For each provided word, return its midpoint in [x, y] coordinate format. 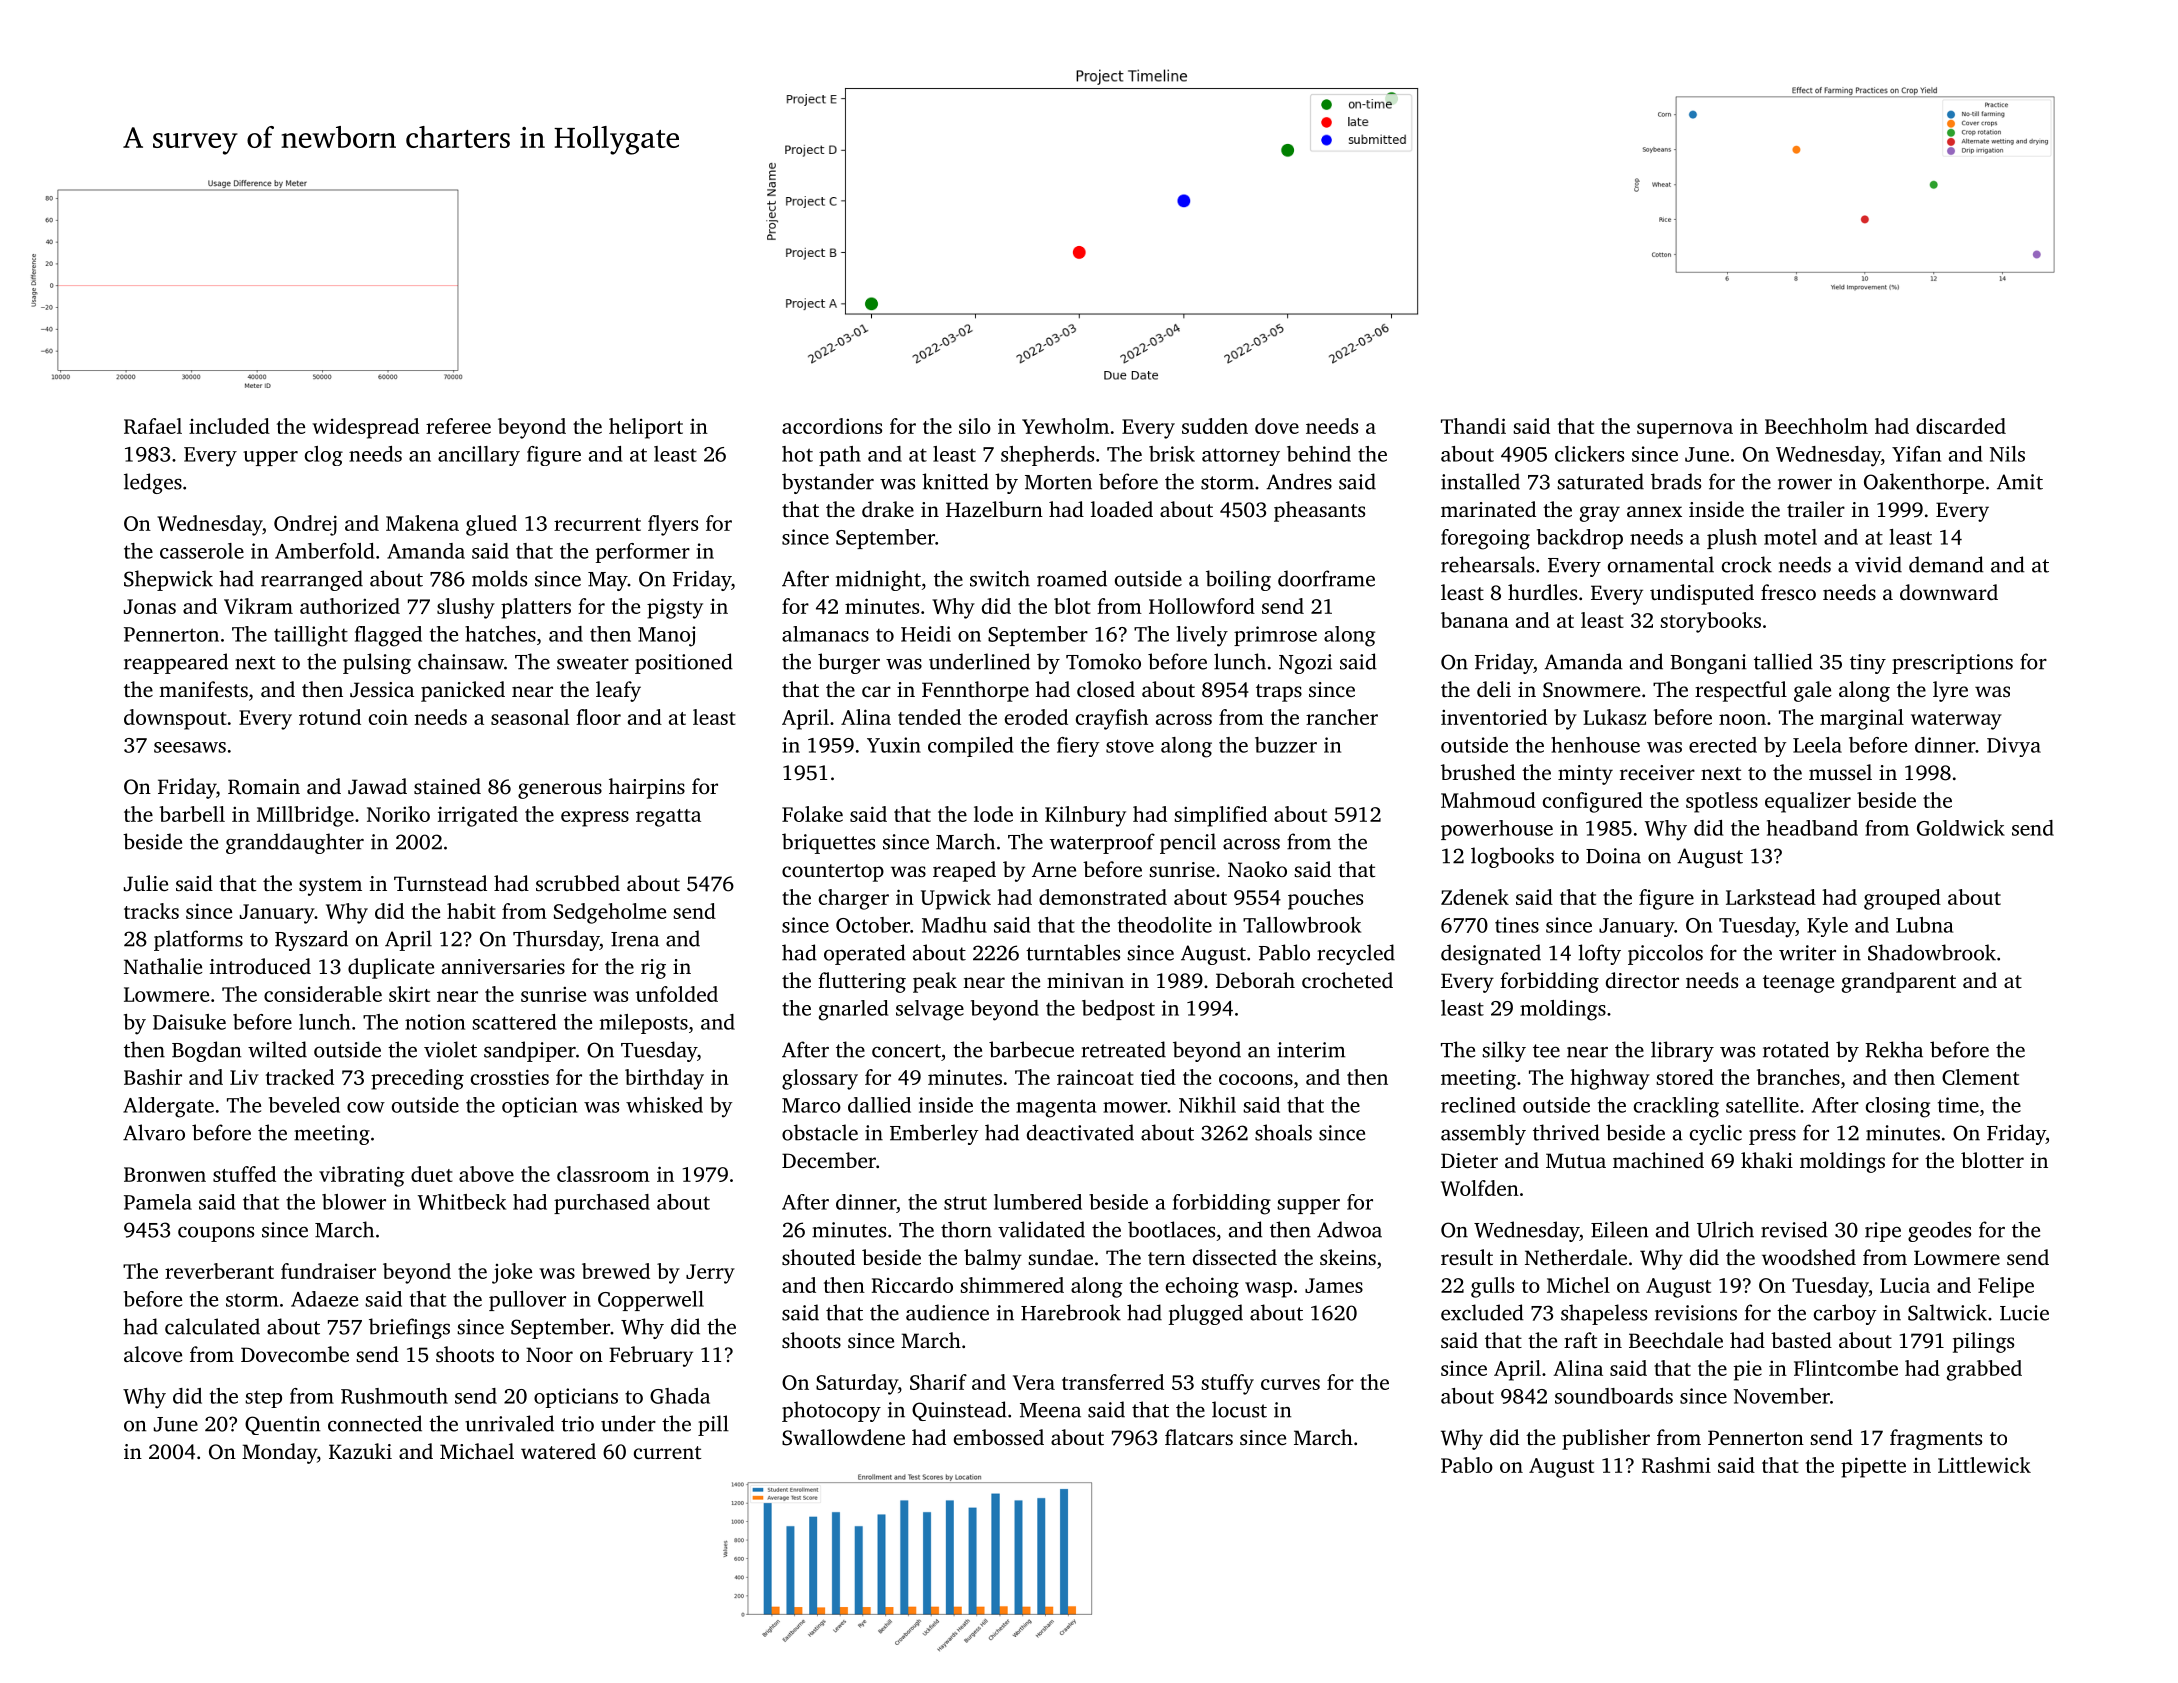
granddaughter [295, 843]
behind [1319, 454]
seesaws [190, 747]
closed [1106, 689]
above [486, 1174]
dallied [879, 1105]
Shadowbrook [1932, 952]
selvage [930, 1010]
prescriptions [1952, 664]
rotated [1796, 1049]
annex [1654, 511]
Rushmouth [394, 1396]
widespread [365, 428]
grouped [1902, 899]
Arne [1054, 869]
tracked [300, 1077]
